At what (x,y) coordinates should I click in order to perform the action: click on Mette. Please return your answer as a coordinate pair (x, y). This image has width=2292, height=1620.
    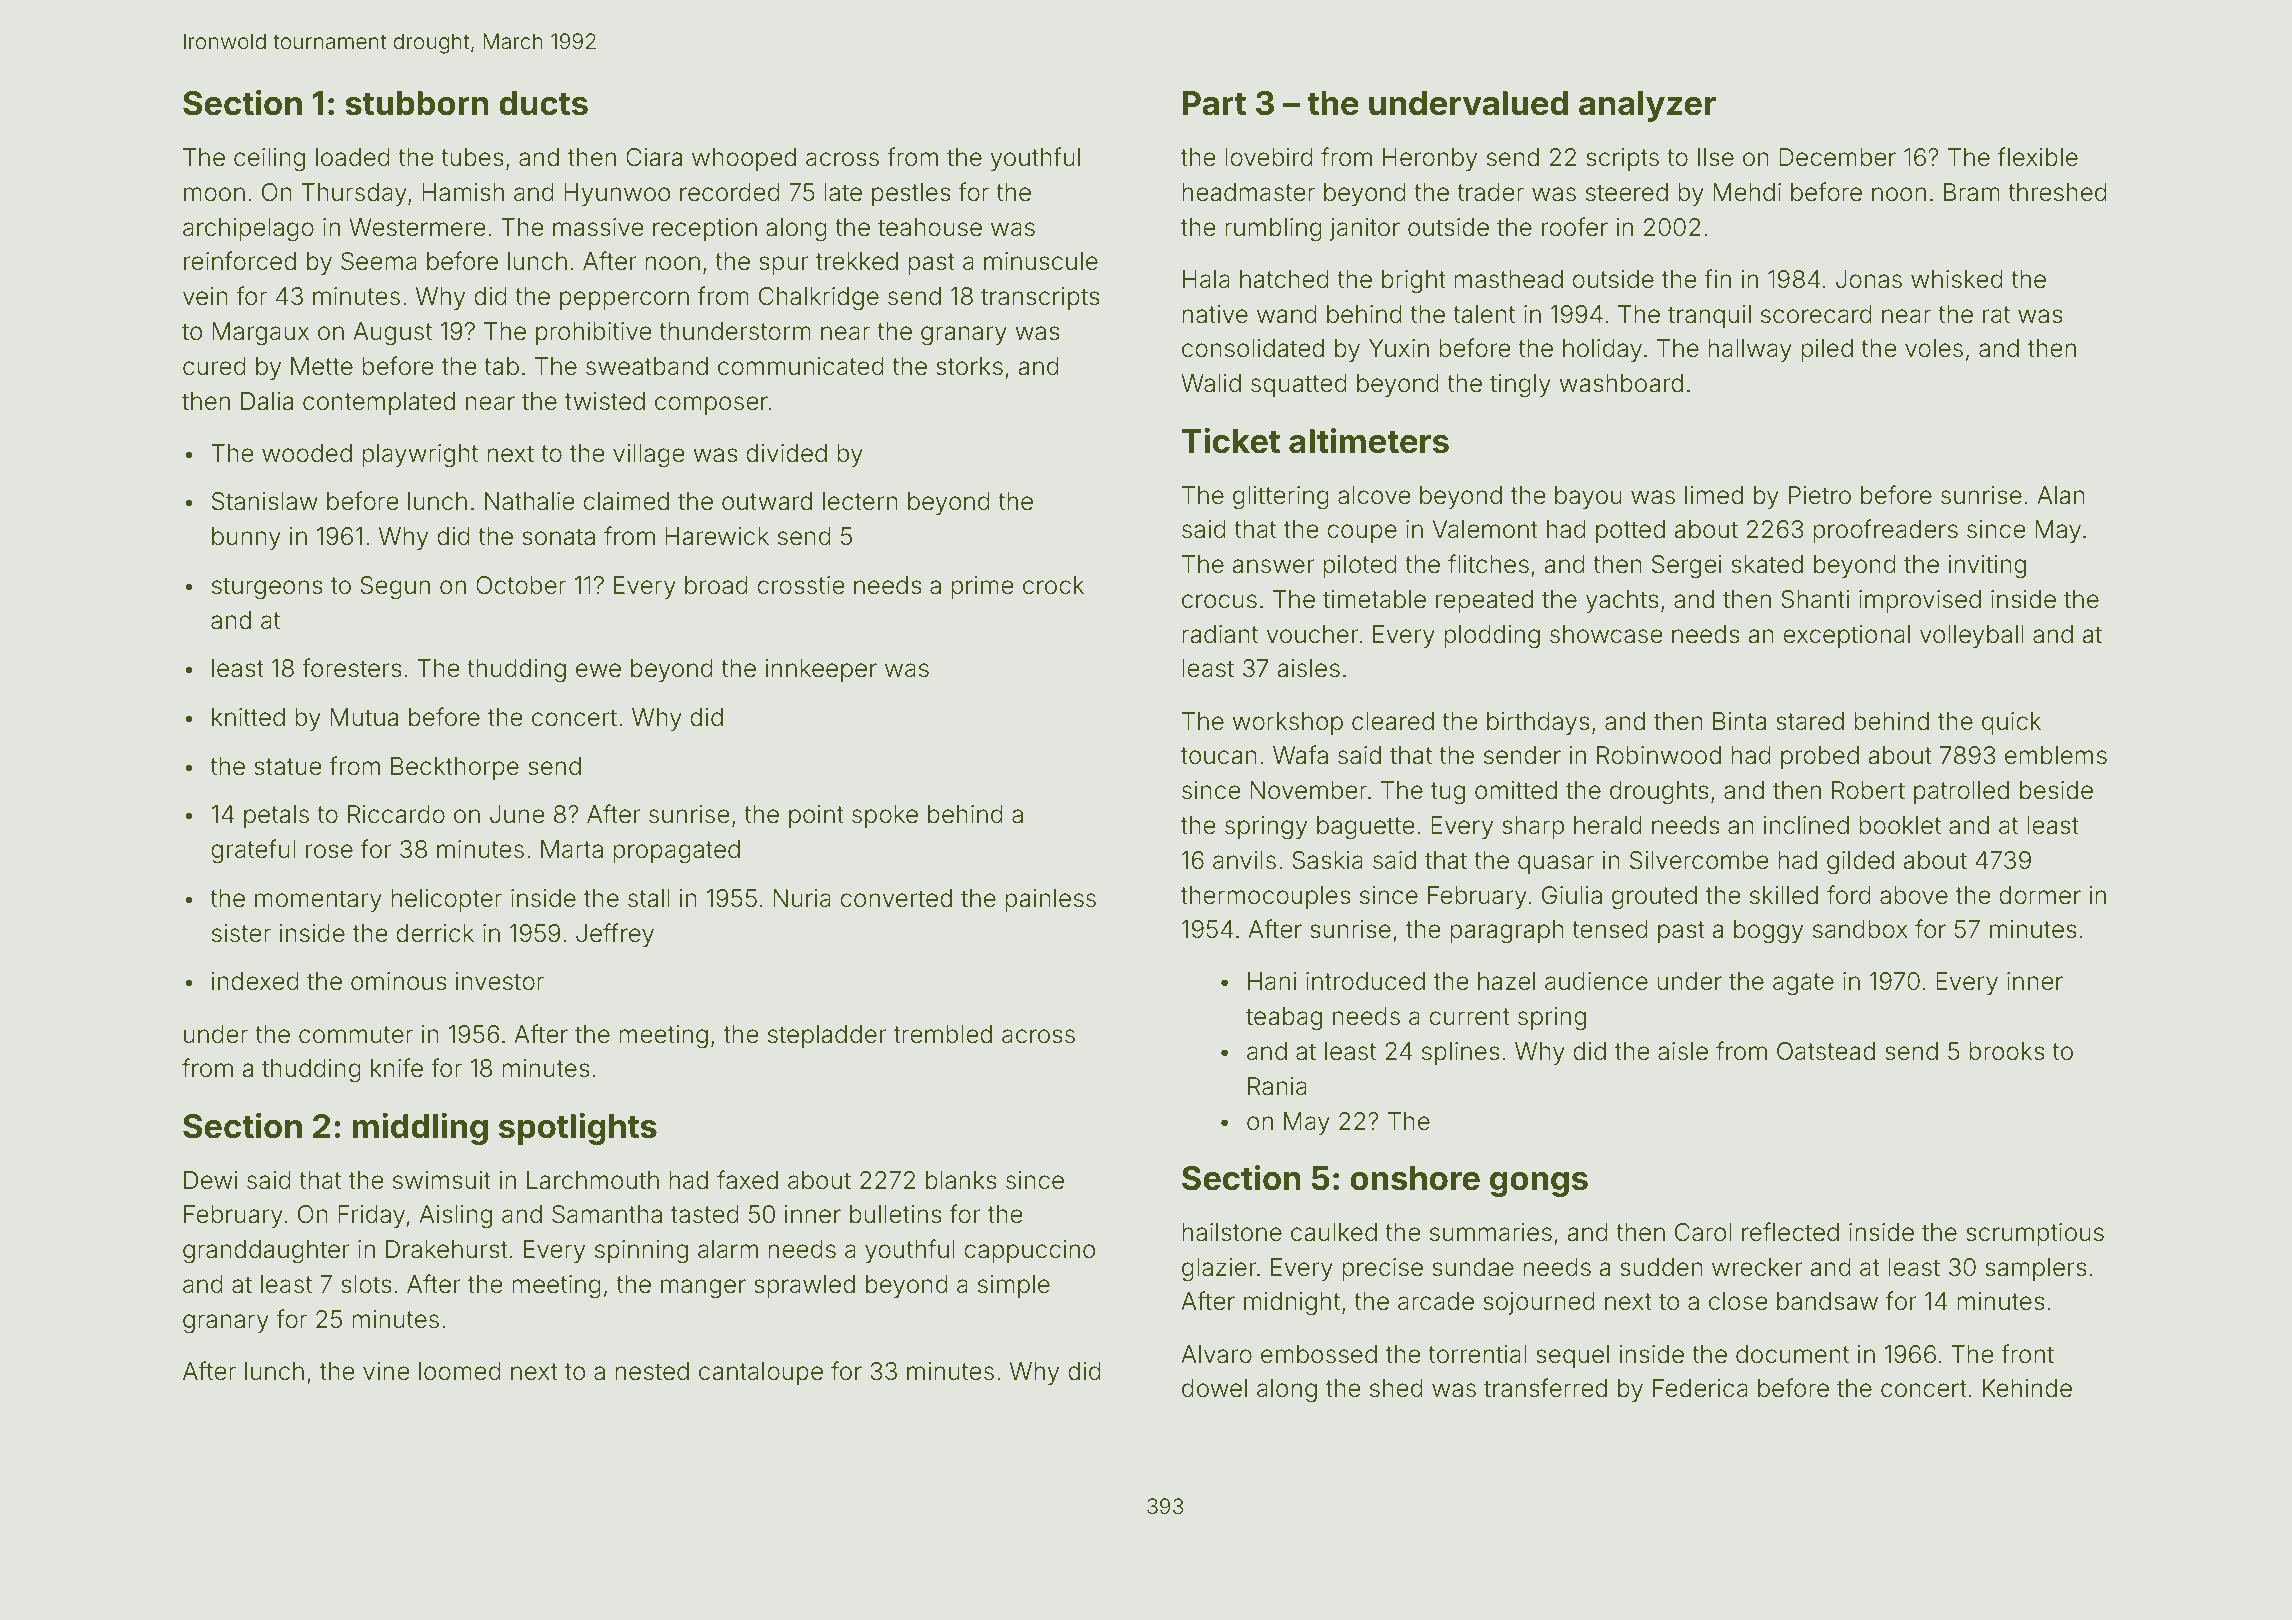
    Looking at the image, I should click on (322, 366).
